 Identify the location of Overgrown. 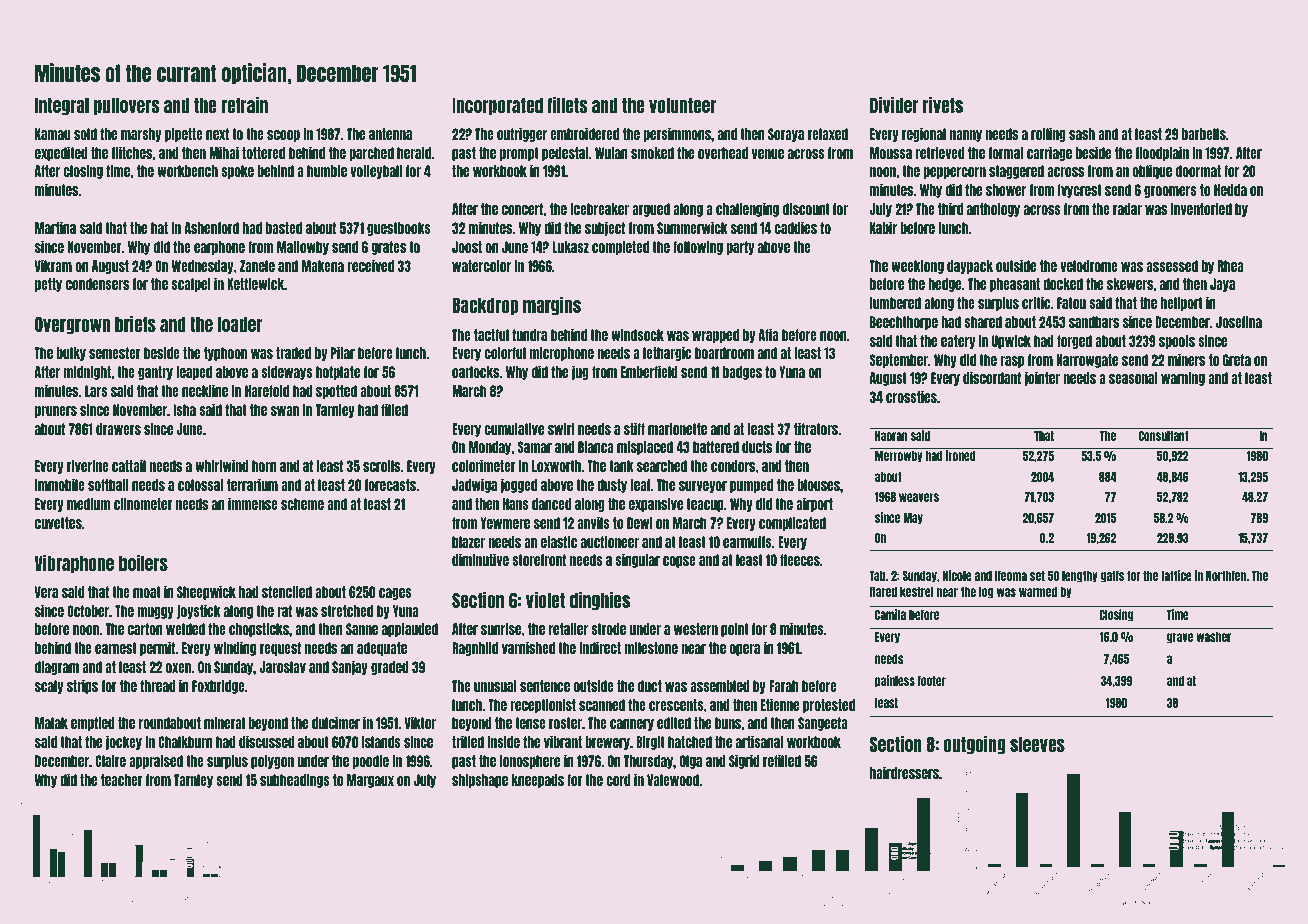
(72, 325).
